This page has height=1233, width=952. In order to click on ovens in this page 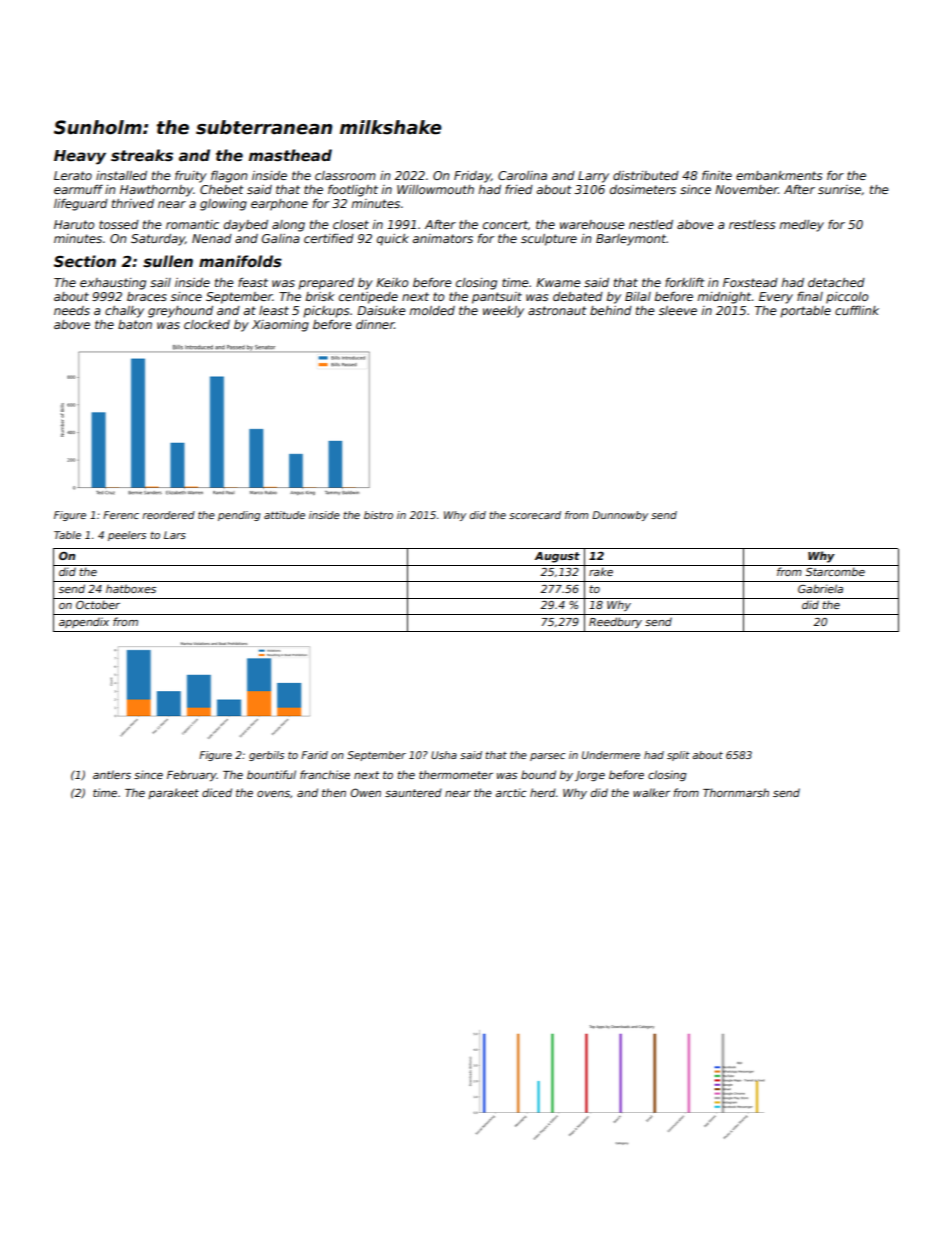, I will do `click(273, 794)`.
